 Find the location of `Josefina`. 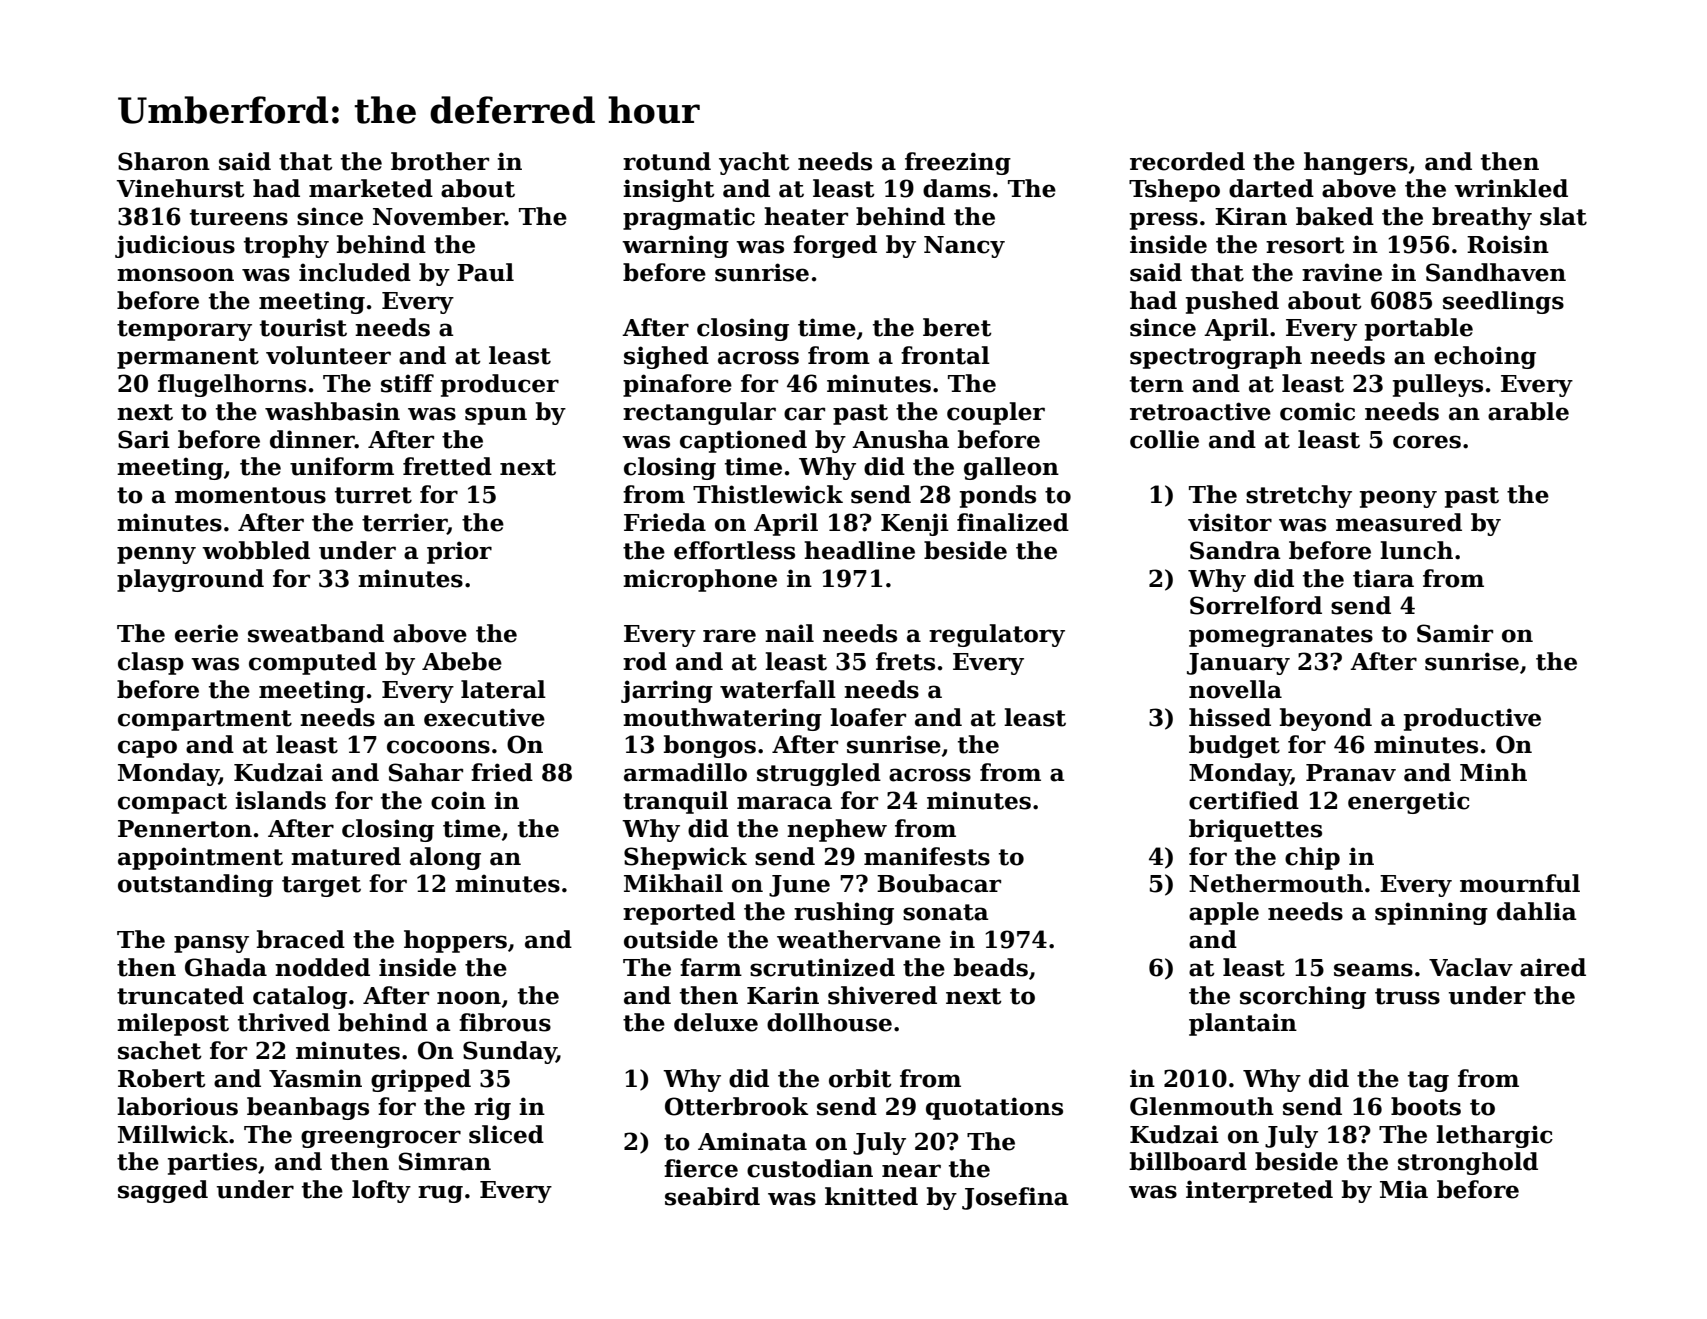

Josefina is located at coordinates (1015, 1198).
